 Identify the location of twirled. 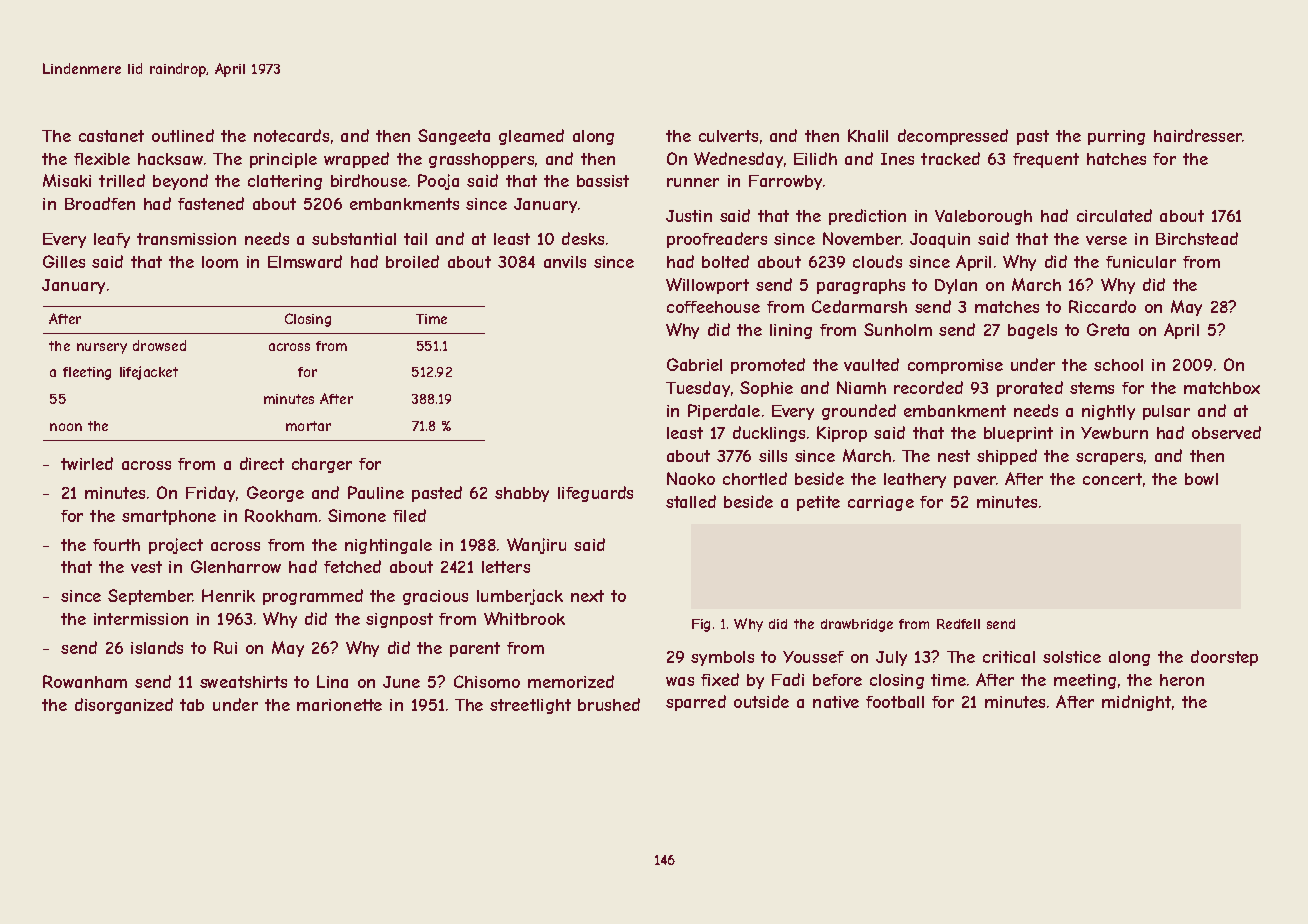
(87, 463).
